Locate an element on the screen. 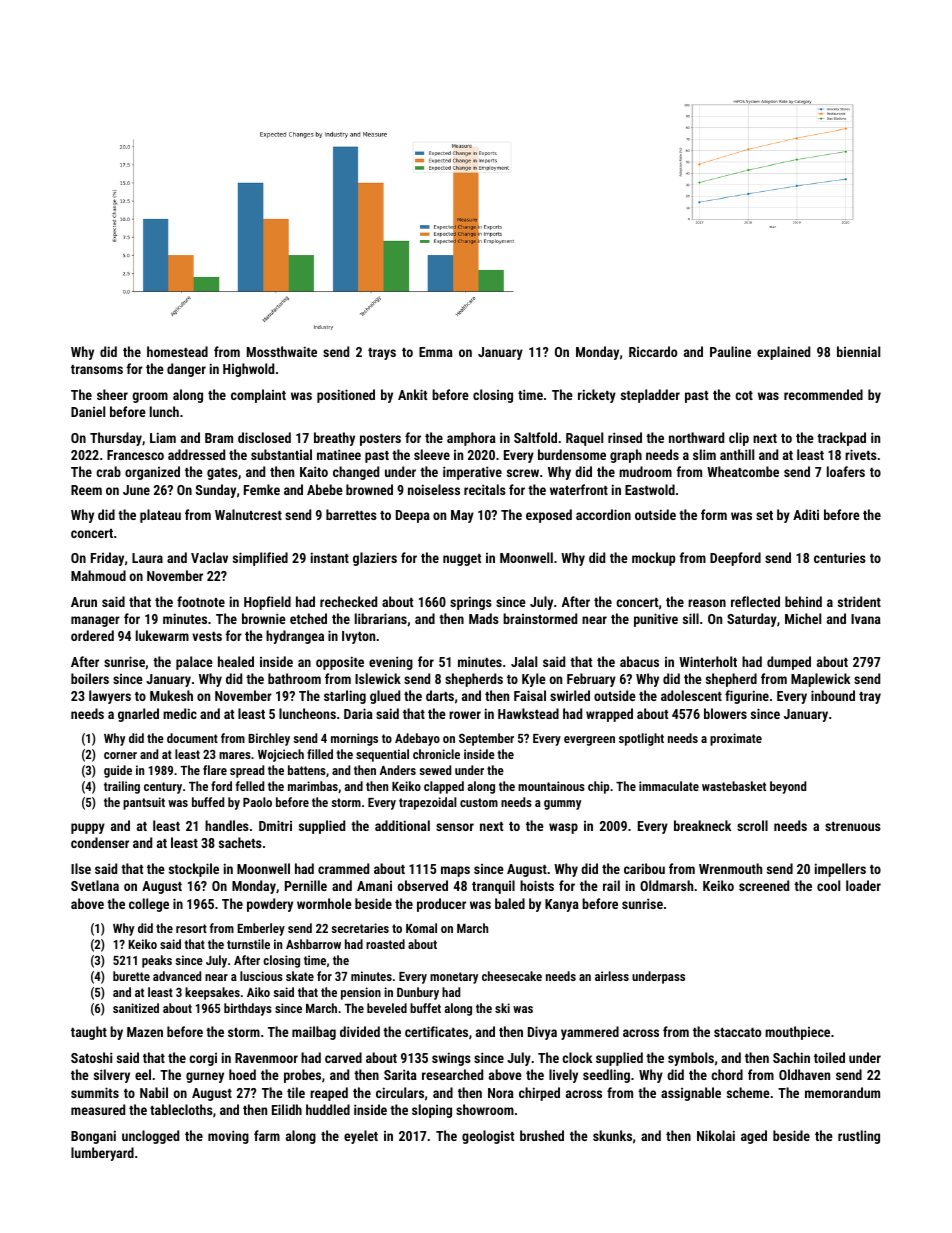 This screenshot has height=1233, width=952. Mossthwaite is located at coordinates (282, 351).
